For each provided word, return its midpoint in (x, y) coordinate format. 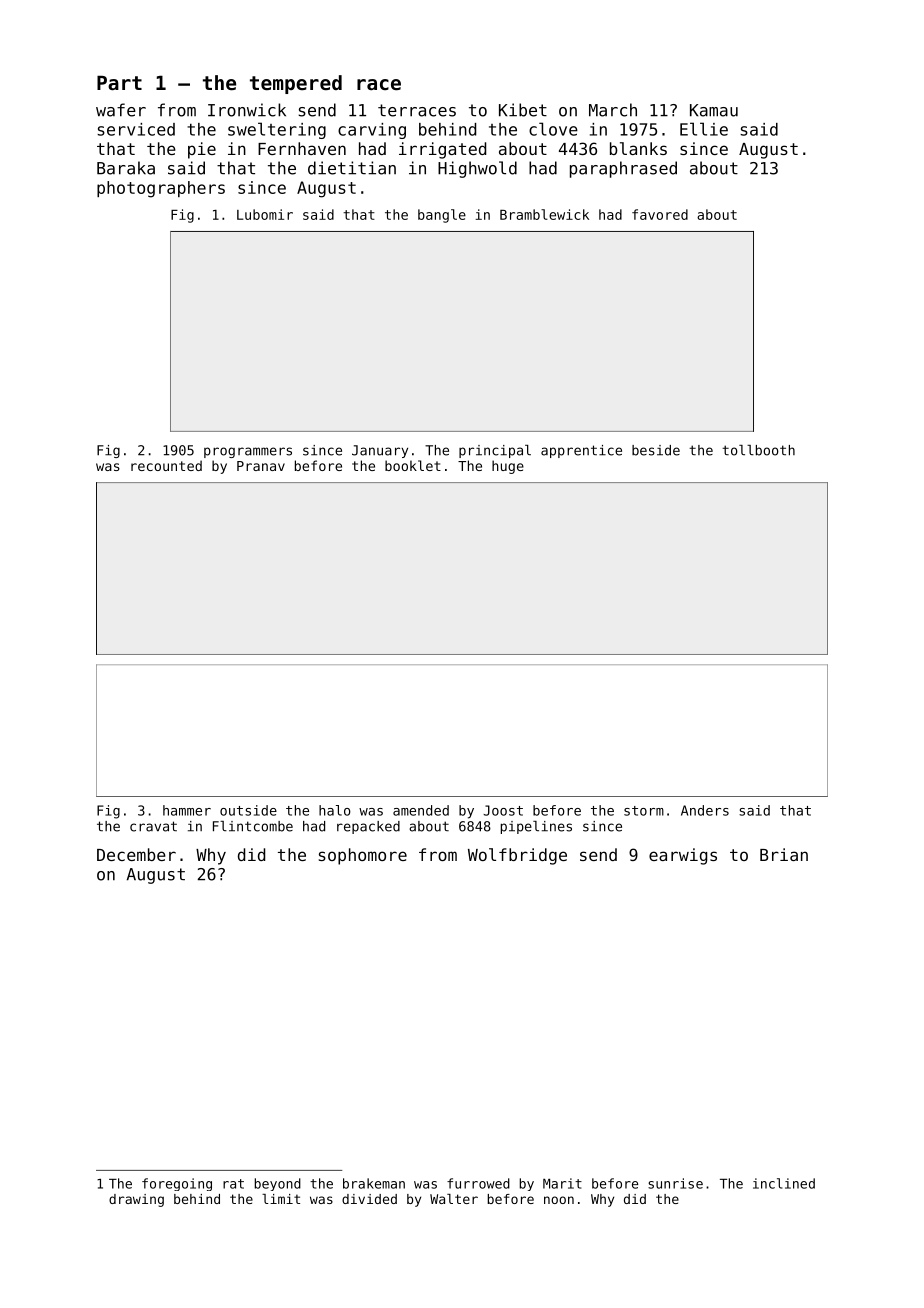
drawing (136, 1200)
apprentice (581, 451)
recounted (166, 465)
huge (508, 467)
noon (559, 1200)
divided (369, 1199)
